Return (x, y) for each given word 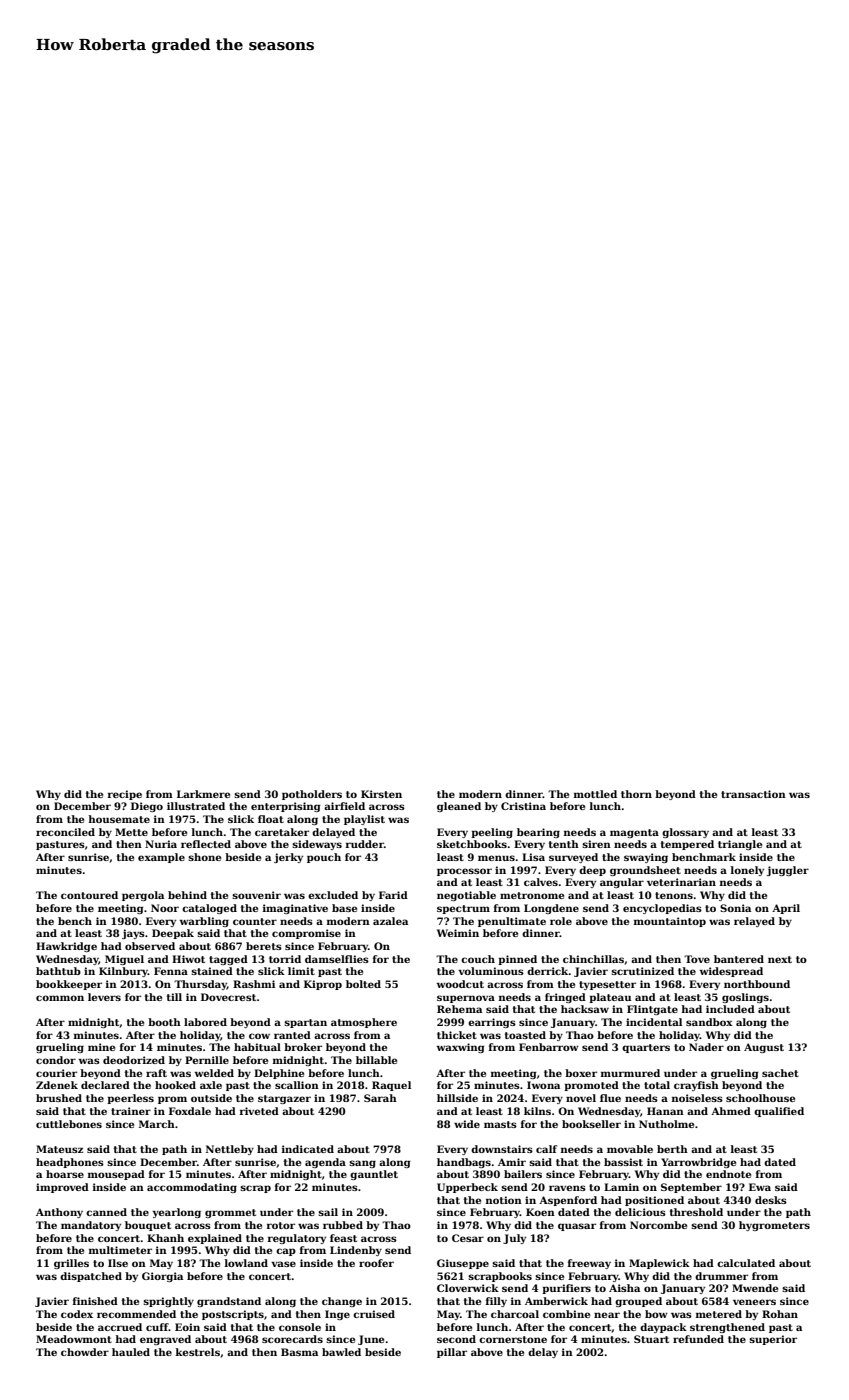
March (157, 1124)
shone (204, 857)
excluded (333, 895)
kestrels (198, 1352)
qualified (779, 1112)
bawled (341, 1352)
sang (362, 1164)
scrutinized (642, 971)
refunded (698, 1339)
